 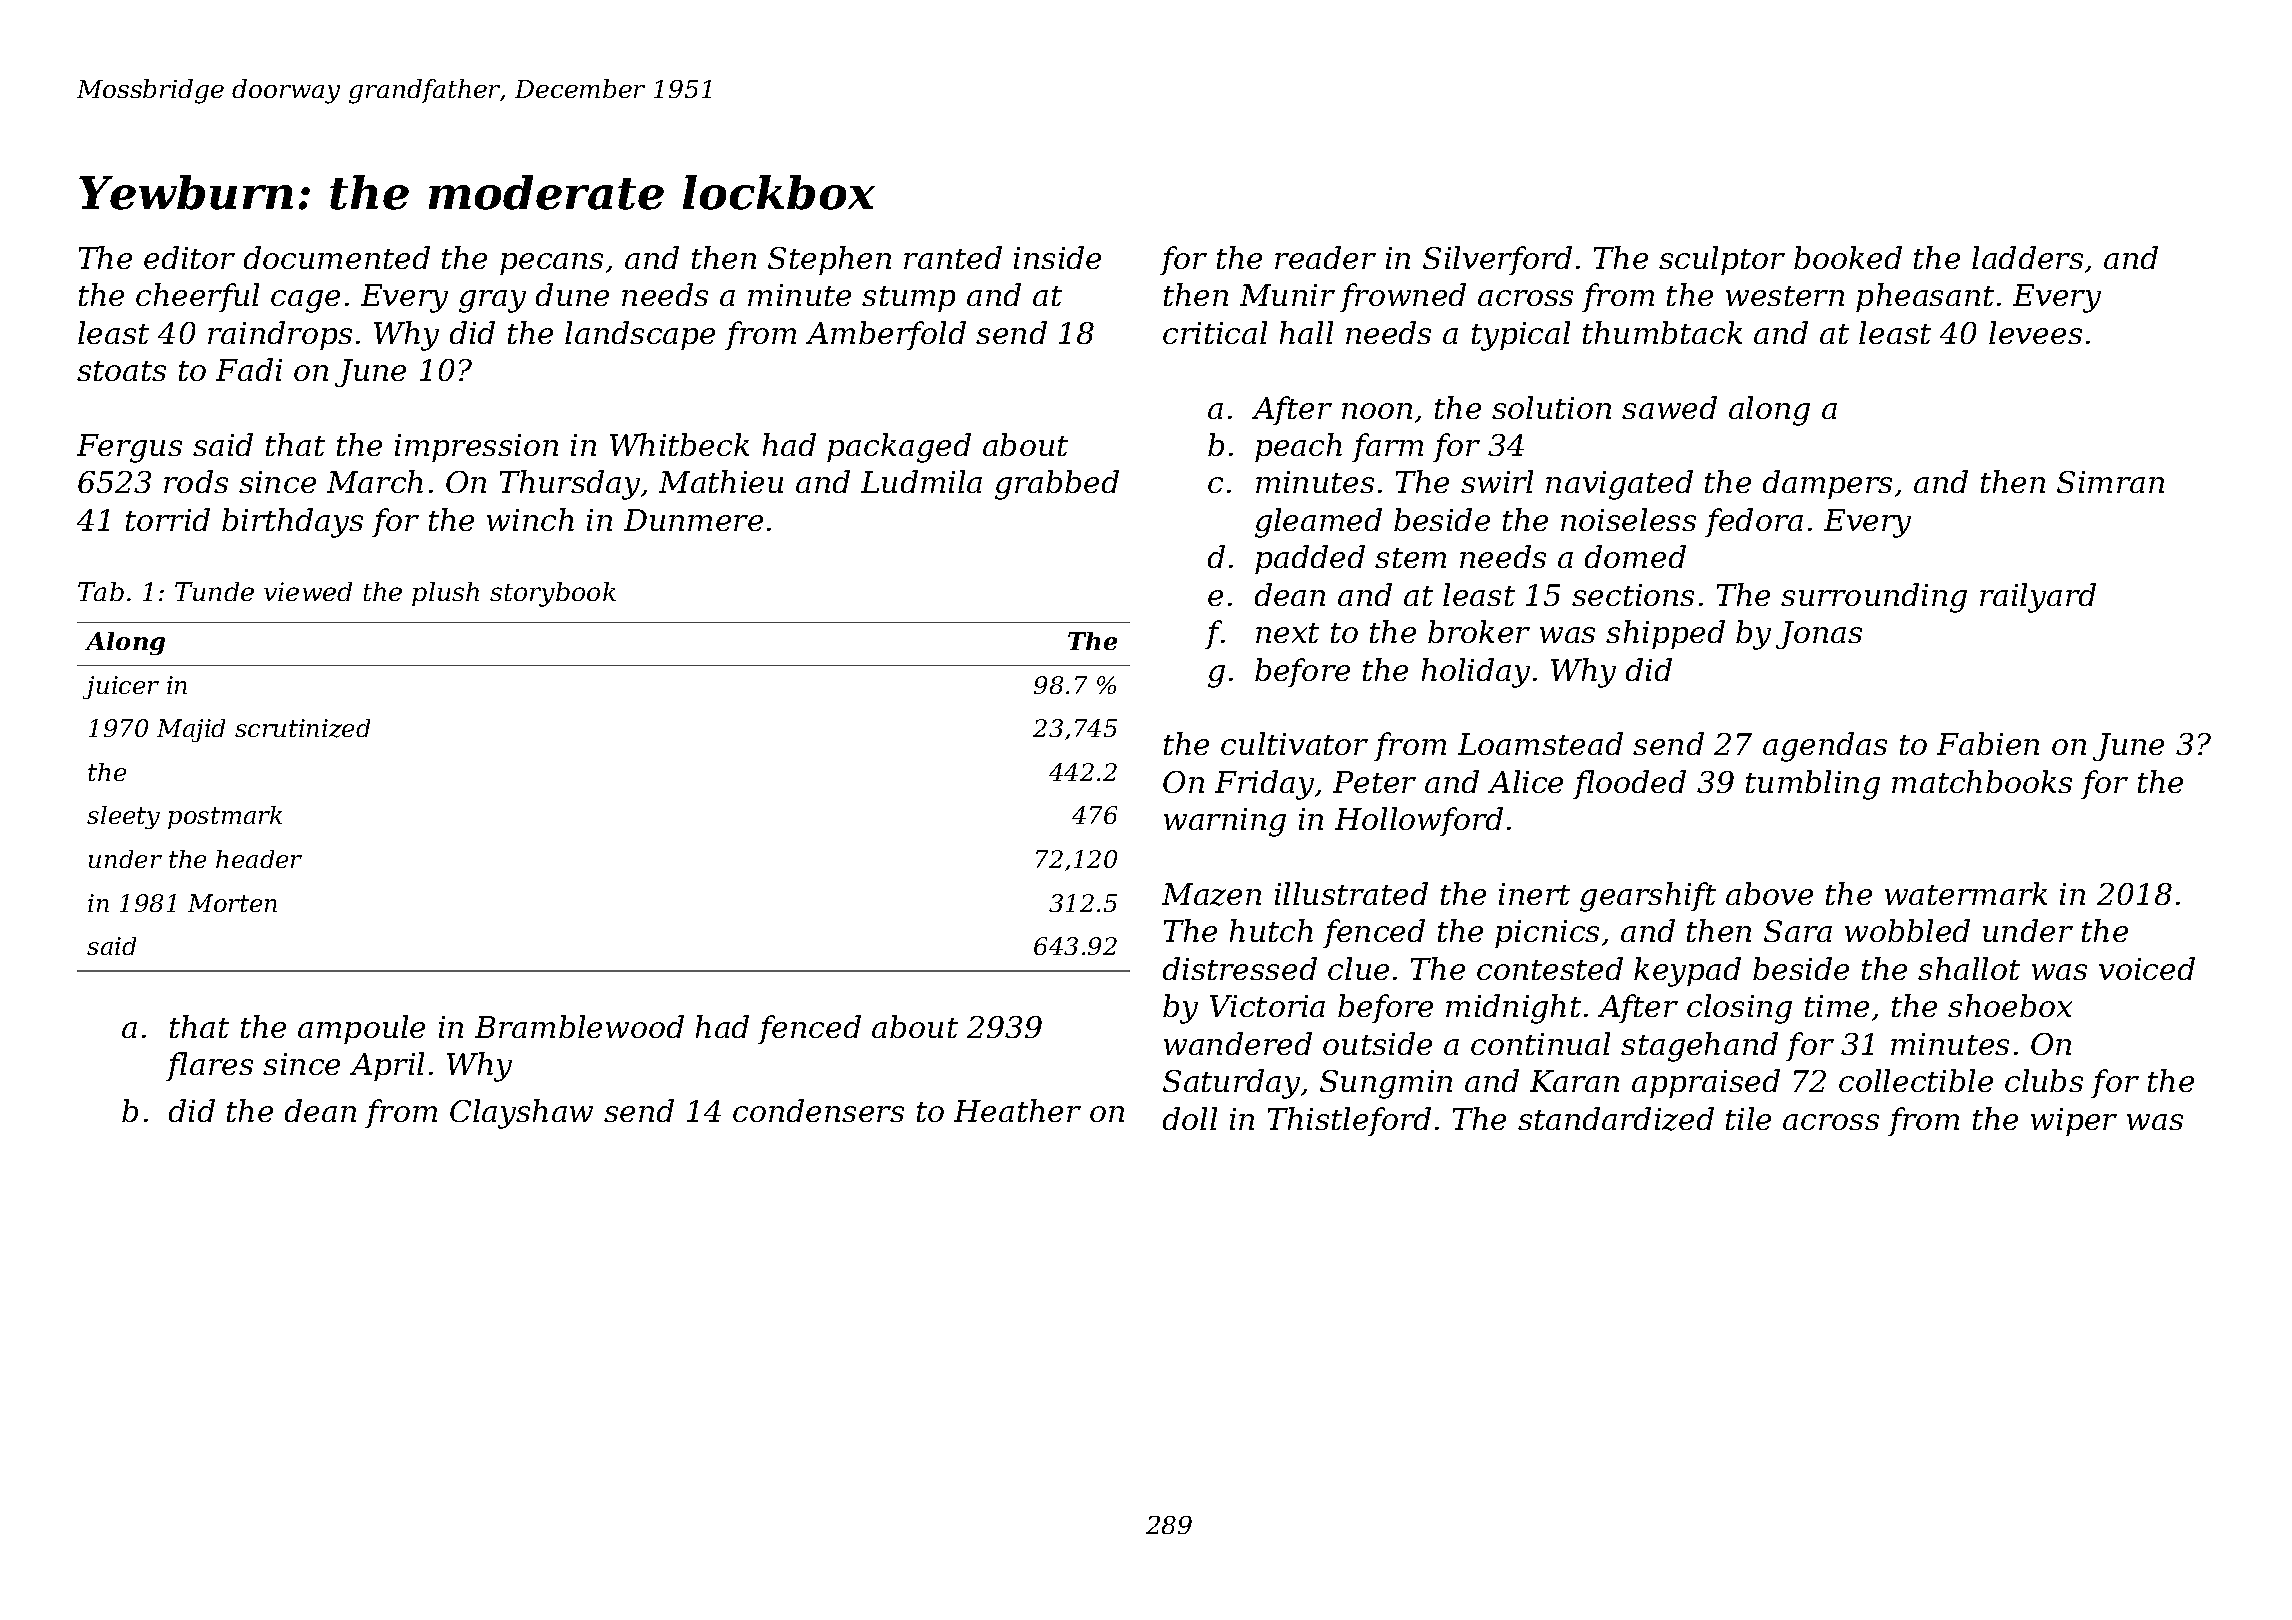 What do you see at coordinates (225, 817) in the page?
I see `postmark` at bounding box center [225, 817].
